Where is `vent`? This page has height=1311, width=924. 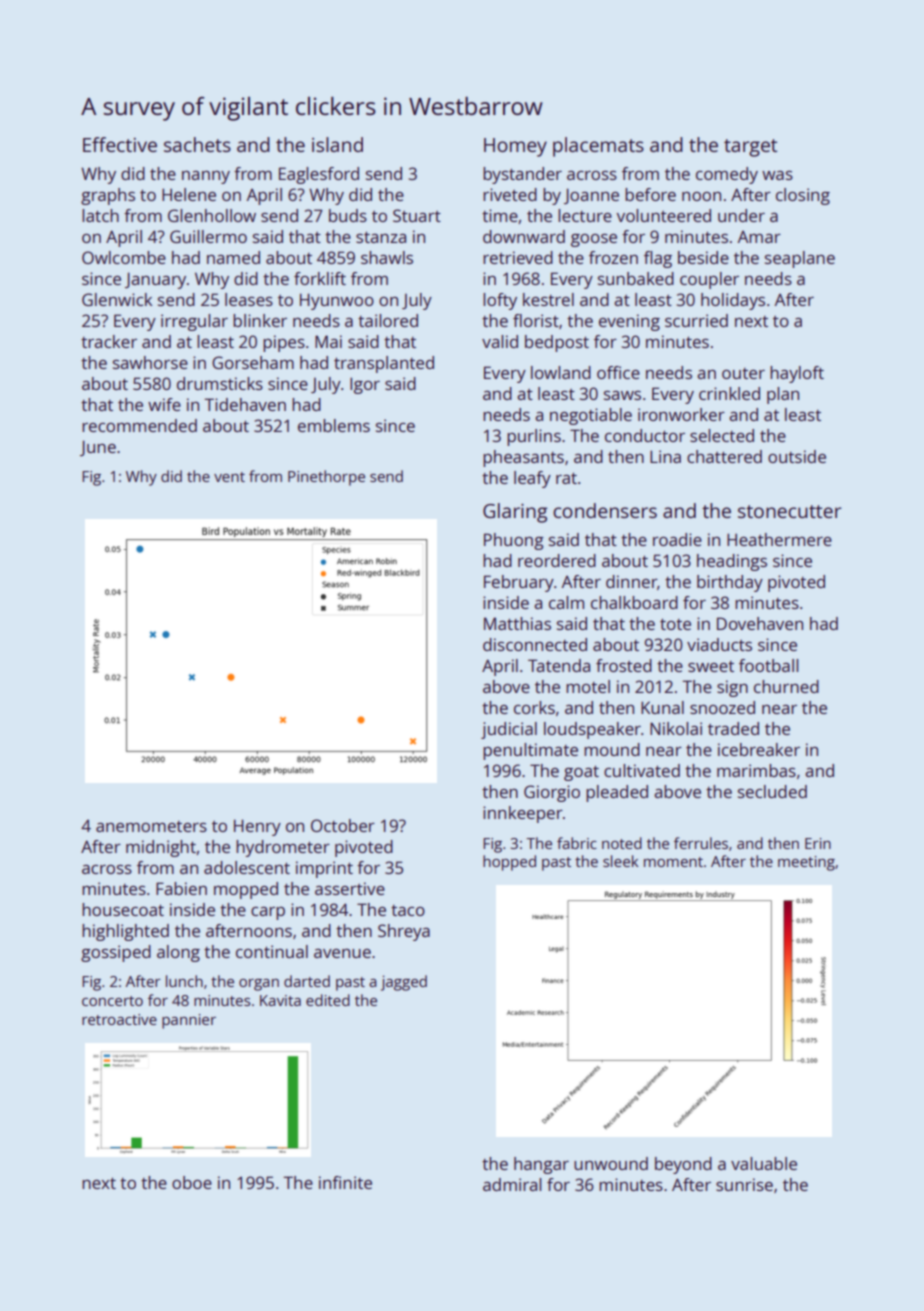
vent is located at coordinates (229, 477).
